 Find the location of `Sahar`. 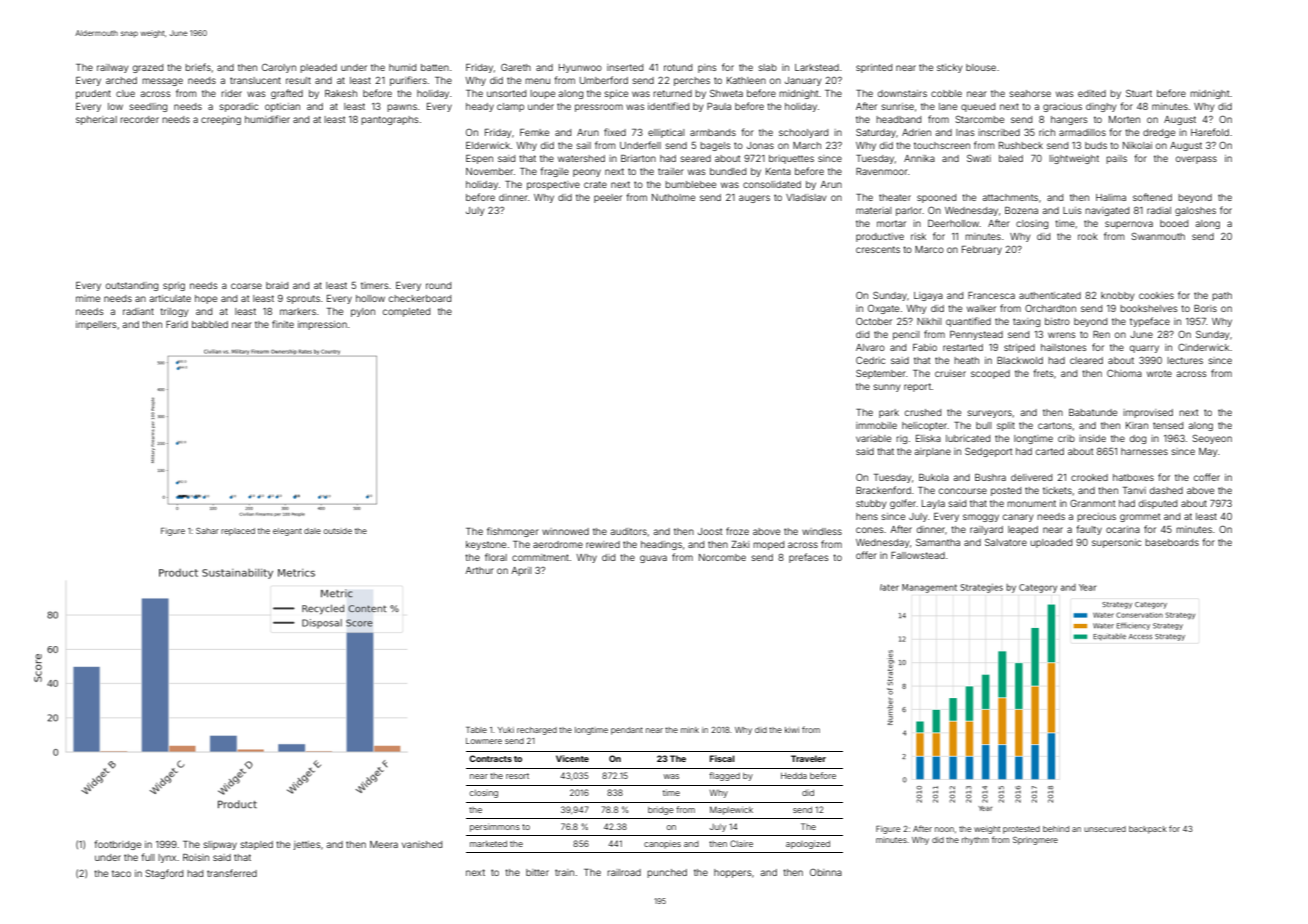

Sahar is located at coordinates (207, 531).
